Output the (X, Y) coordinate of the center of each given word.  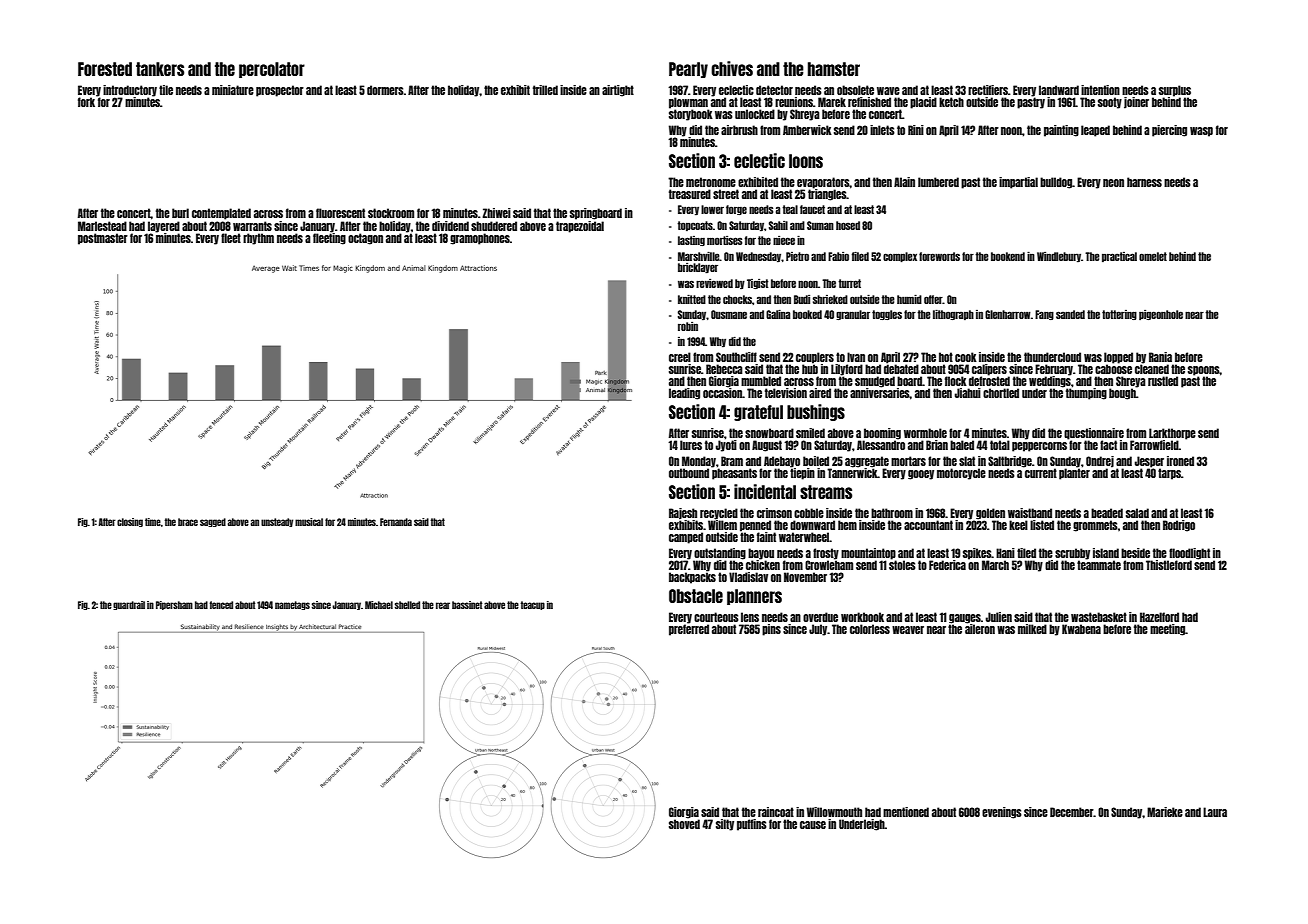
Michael (379, 605)
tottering (1119, 315)
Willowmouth (834, 812)
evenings (1002, 813)
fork (86, 102)
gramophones (480, 239)
